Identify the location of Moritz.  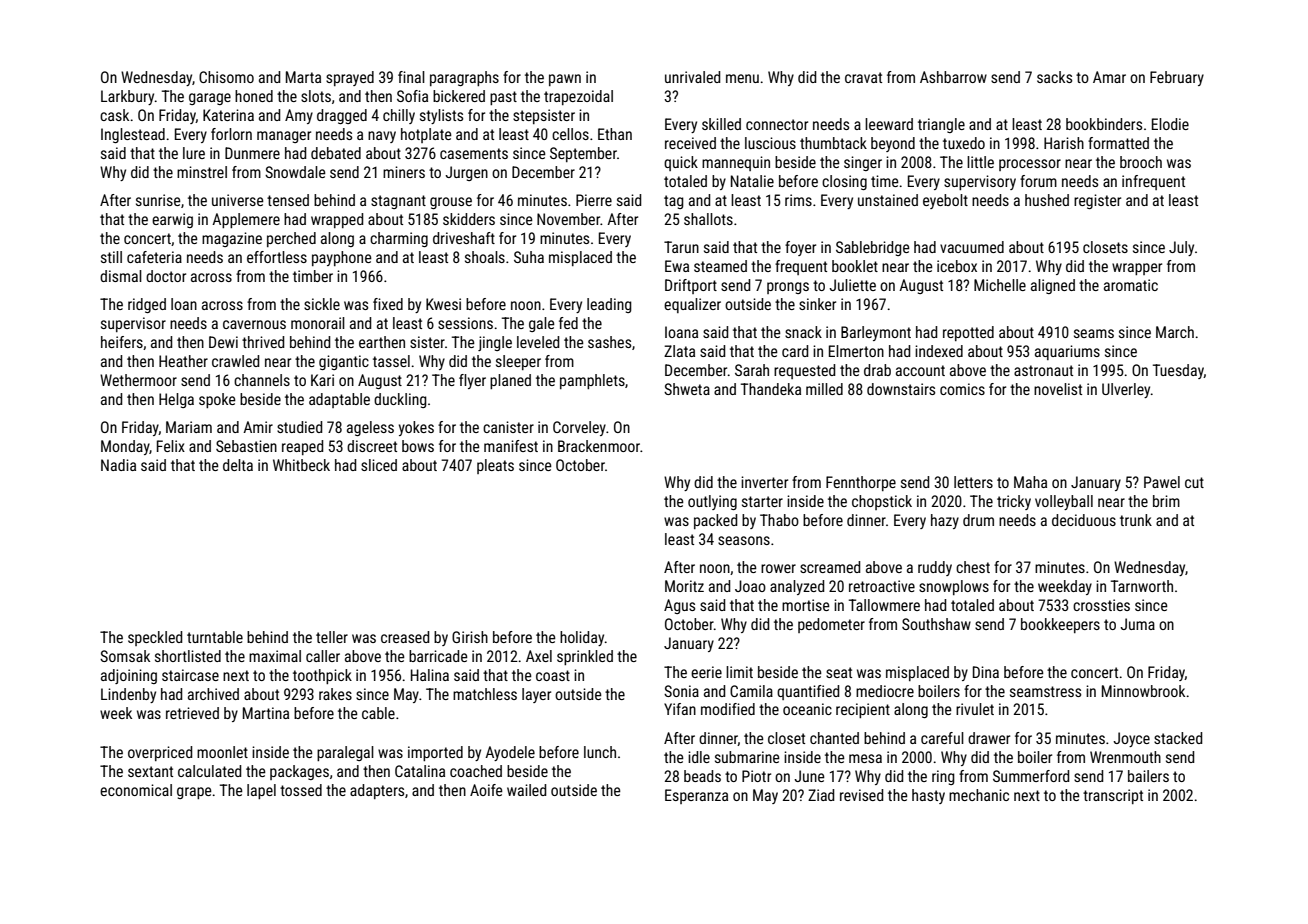
(684, 586).
